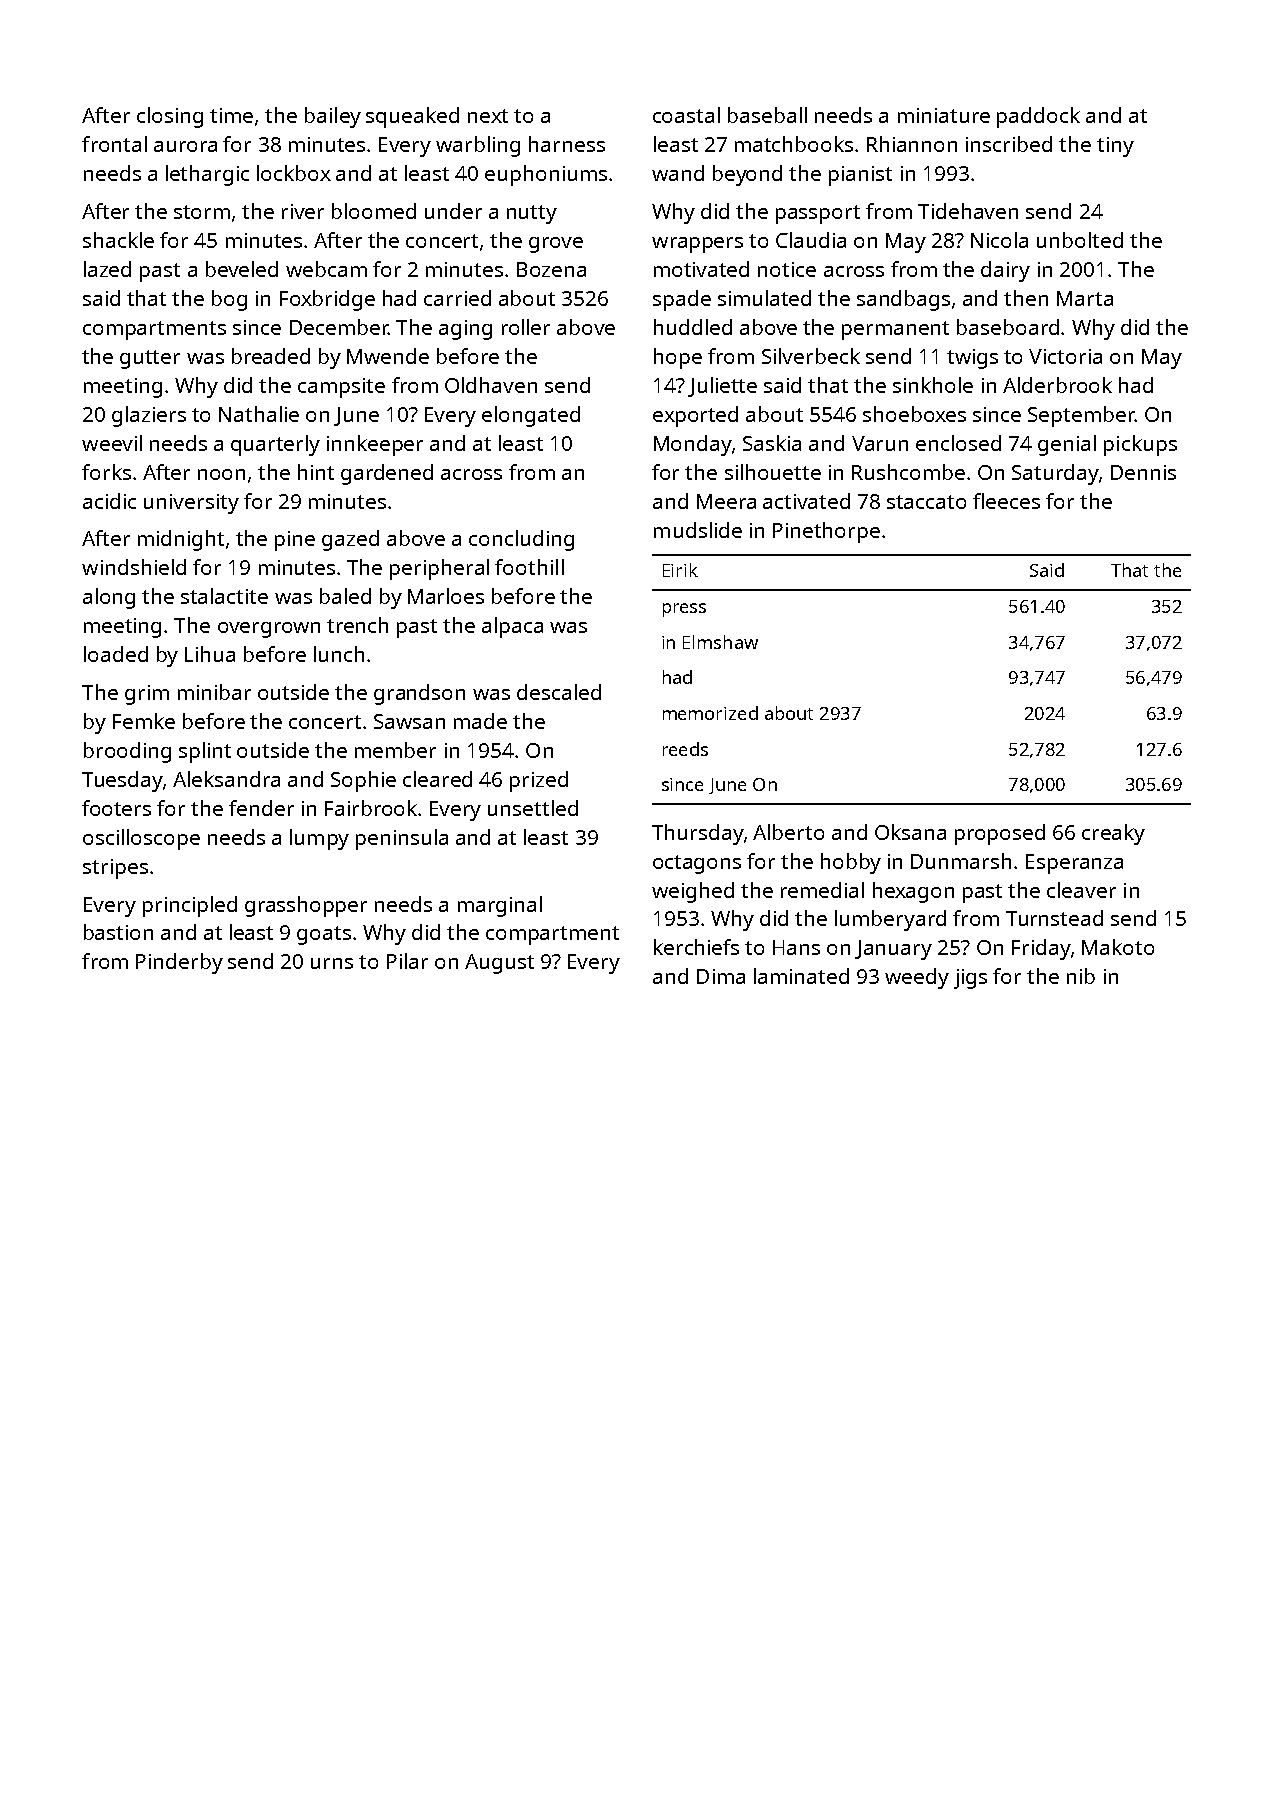  I want to click on reeds, so click(685, 749).
